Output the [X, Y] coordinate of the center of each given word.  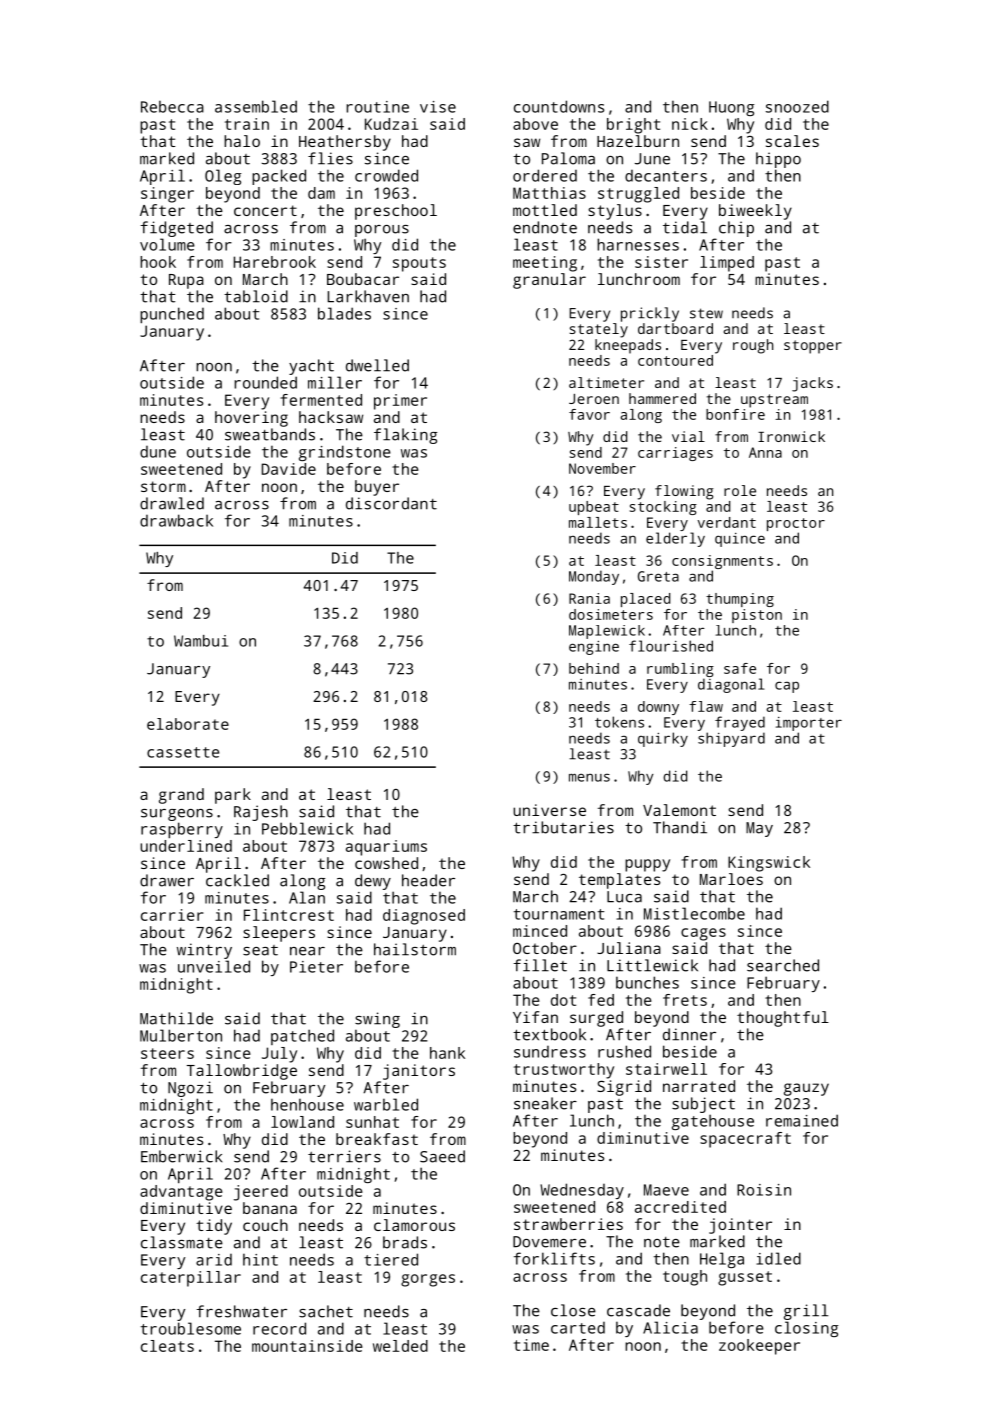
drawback [176, 520]
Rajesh [261, 813]
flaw [706, 706]
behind [594, 668]
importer [809, 724]
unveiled [214, 966]
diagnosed [424, 917]
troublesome [191, 1328]
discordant [391, 503]
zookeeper [759, 1347]
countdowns [559, 106]
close [573, 1310]
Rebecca [172, 107]
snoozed [797, 106]
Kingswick [769, 864]
